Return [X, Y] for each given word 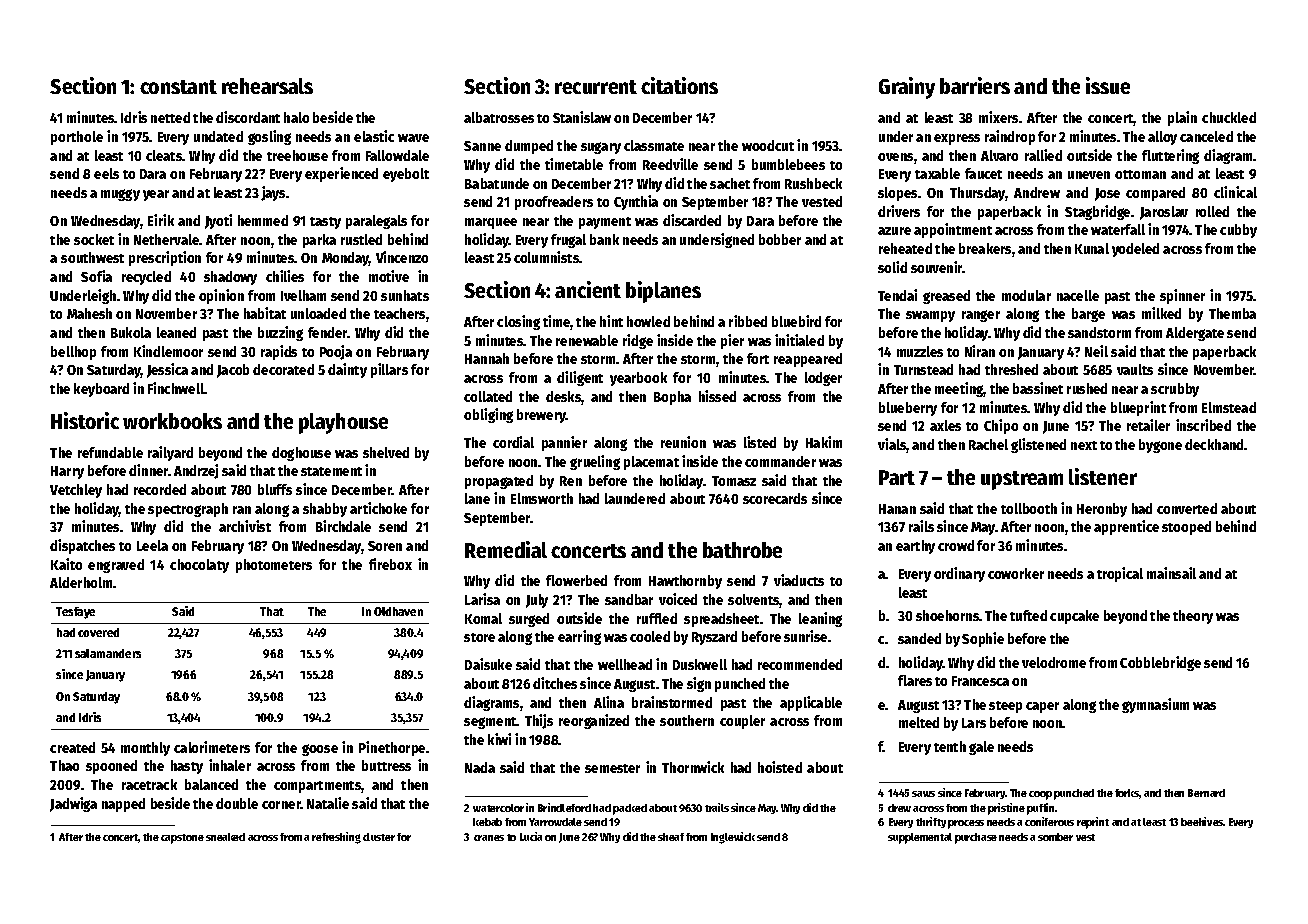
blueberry [908, 409]
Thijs [539, 721]
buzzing [280, 333]
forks [1127, 794]
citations [679, 85]
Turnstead [923, 369]
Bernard [1206, 793]
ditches [555, 683]
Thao [64, 765]
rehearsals [267, 86]
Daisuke [488, 664]
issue [1108, 85]
